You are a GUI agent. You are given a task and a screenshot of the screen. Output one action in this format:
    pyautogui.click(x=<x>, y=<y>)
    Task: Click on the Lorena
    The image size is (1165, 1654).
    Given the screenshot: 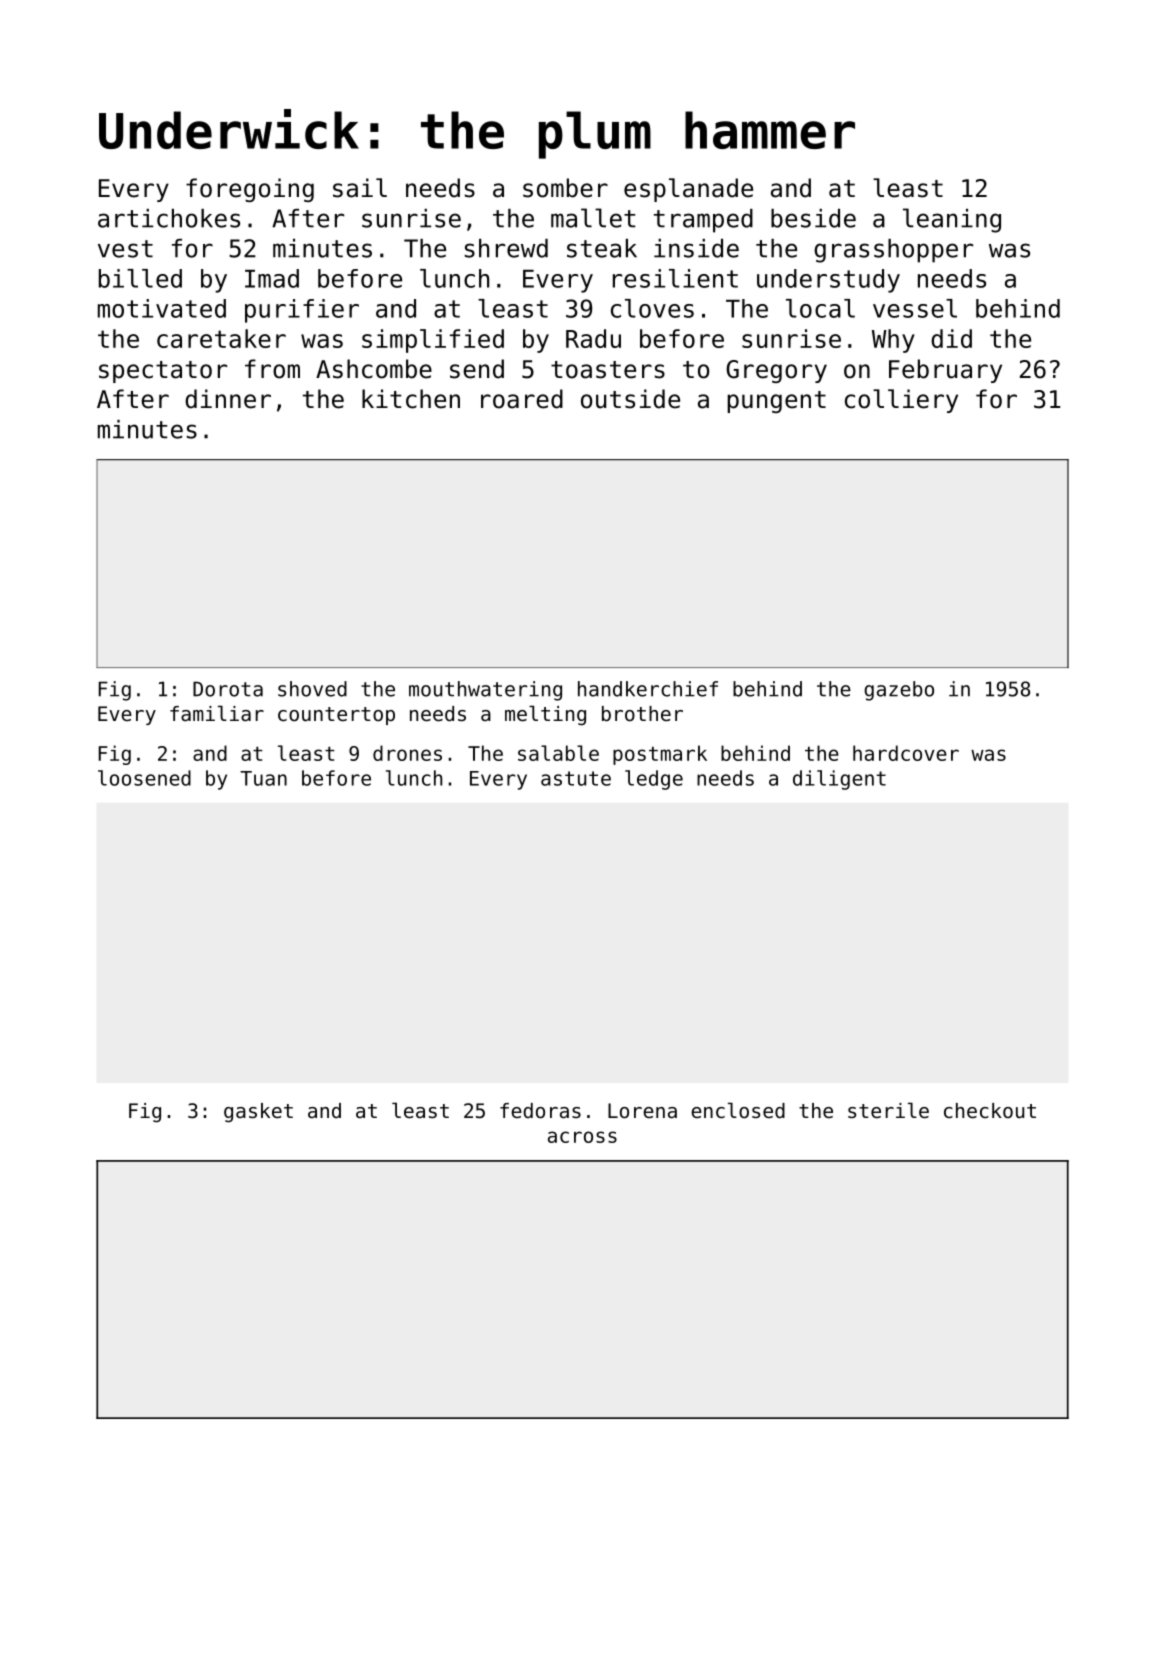 What is the action you would take?
    pyautogui.click(x=642, y=1111)
